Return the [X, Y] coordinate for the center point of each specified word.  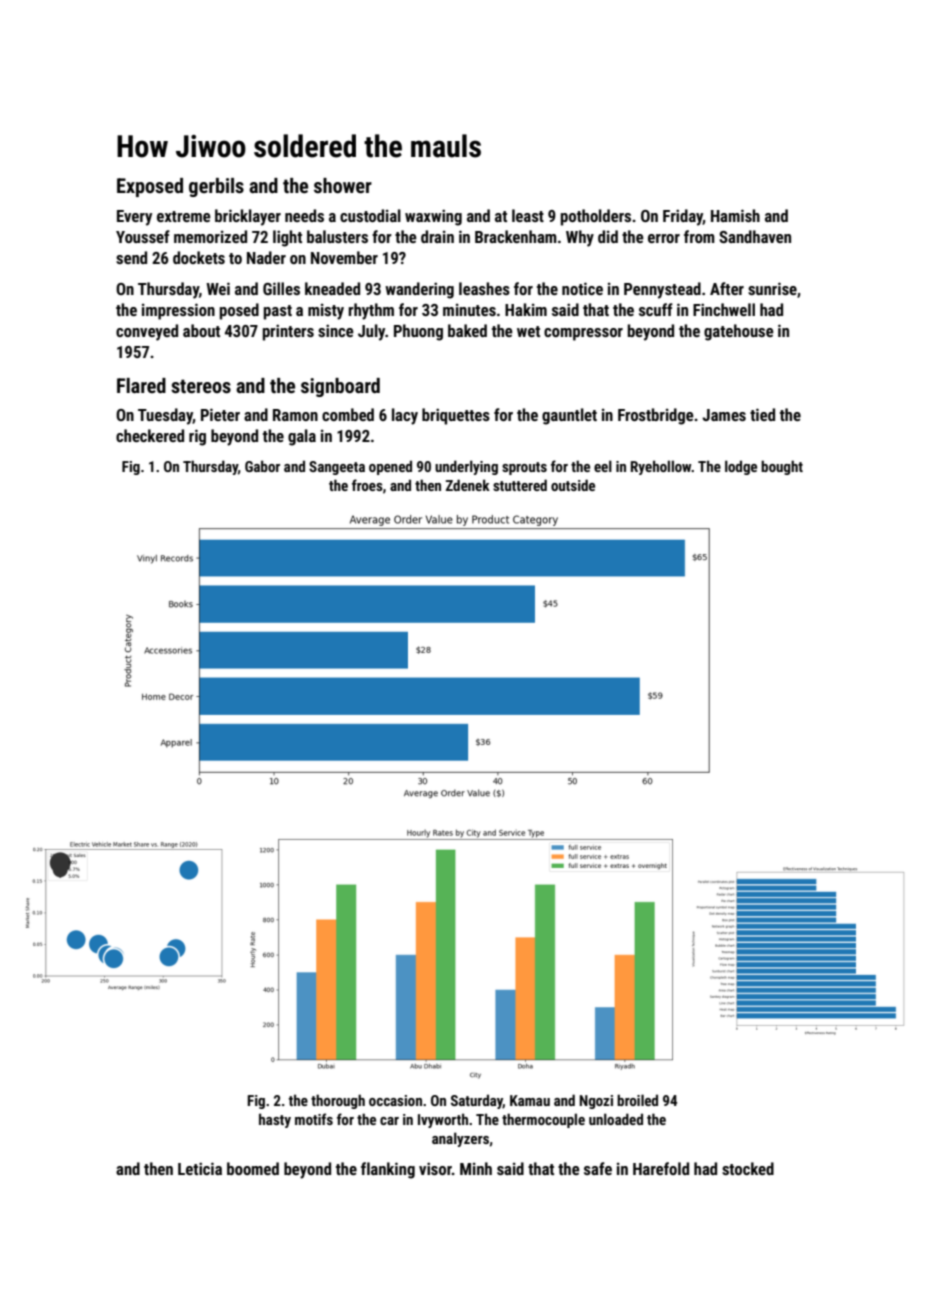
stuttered [520, 485]
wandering [419, 290]
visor [435, 1168]
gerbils [216, 187]
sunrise [772, 288]
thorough [338, 1101]
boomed [253, 1168]
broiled [637, 1100]
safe [598, 1168]
